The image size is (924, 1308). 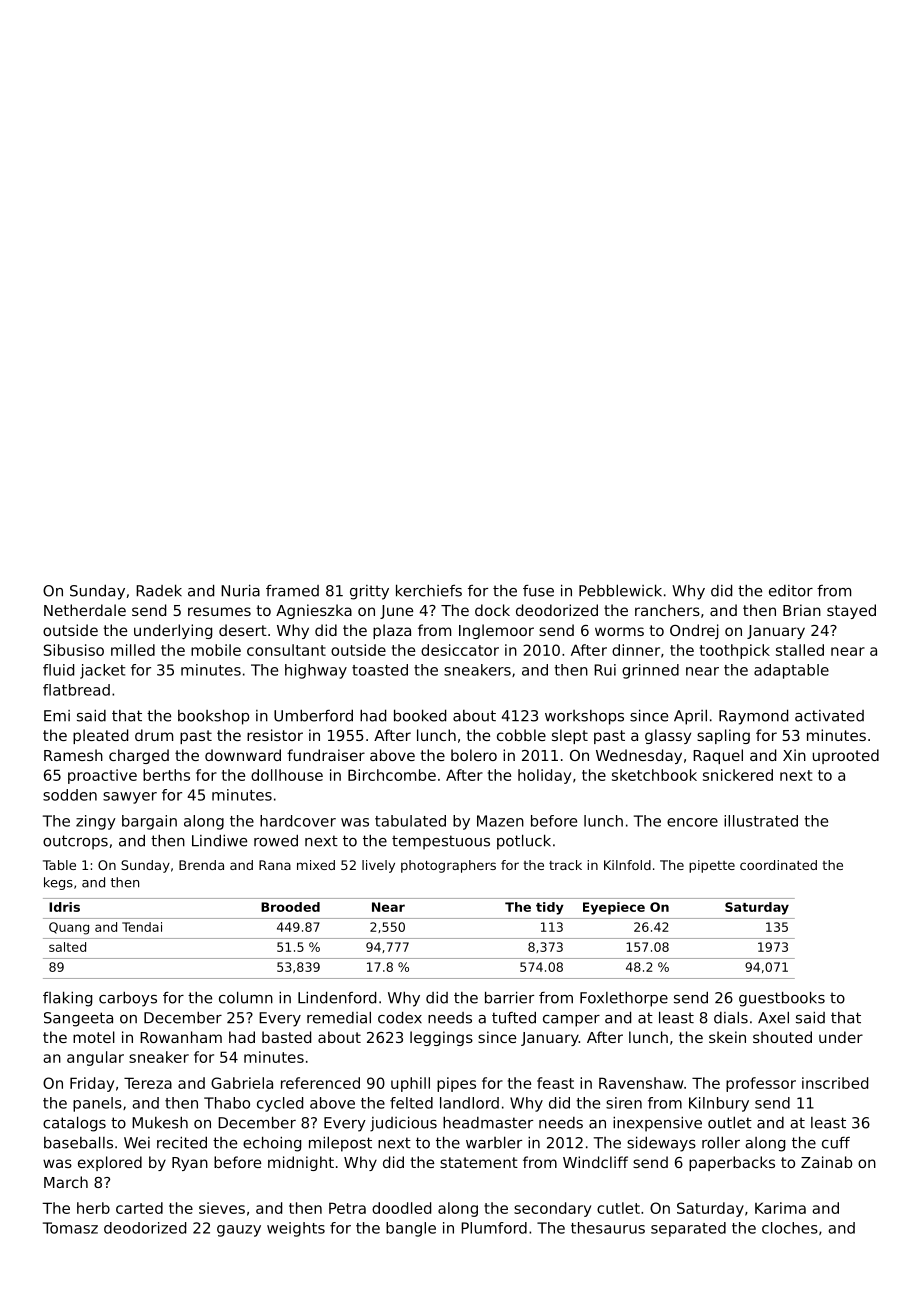 What do you see at coordinates (618, 1208) in the page?
I see `cutlet` at bounding box center [618, 1208].
